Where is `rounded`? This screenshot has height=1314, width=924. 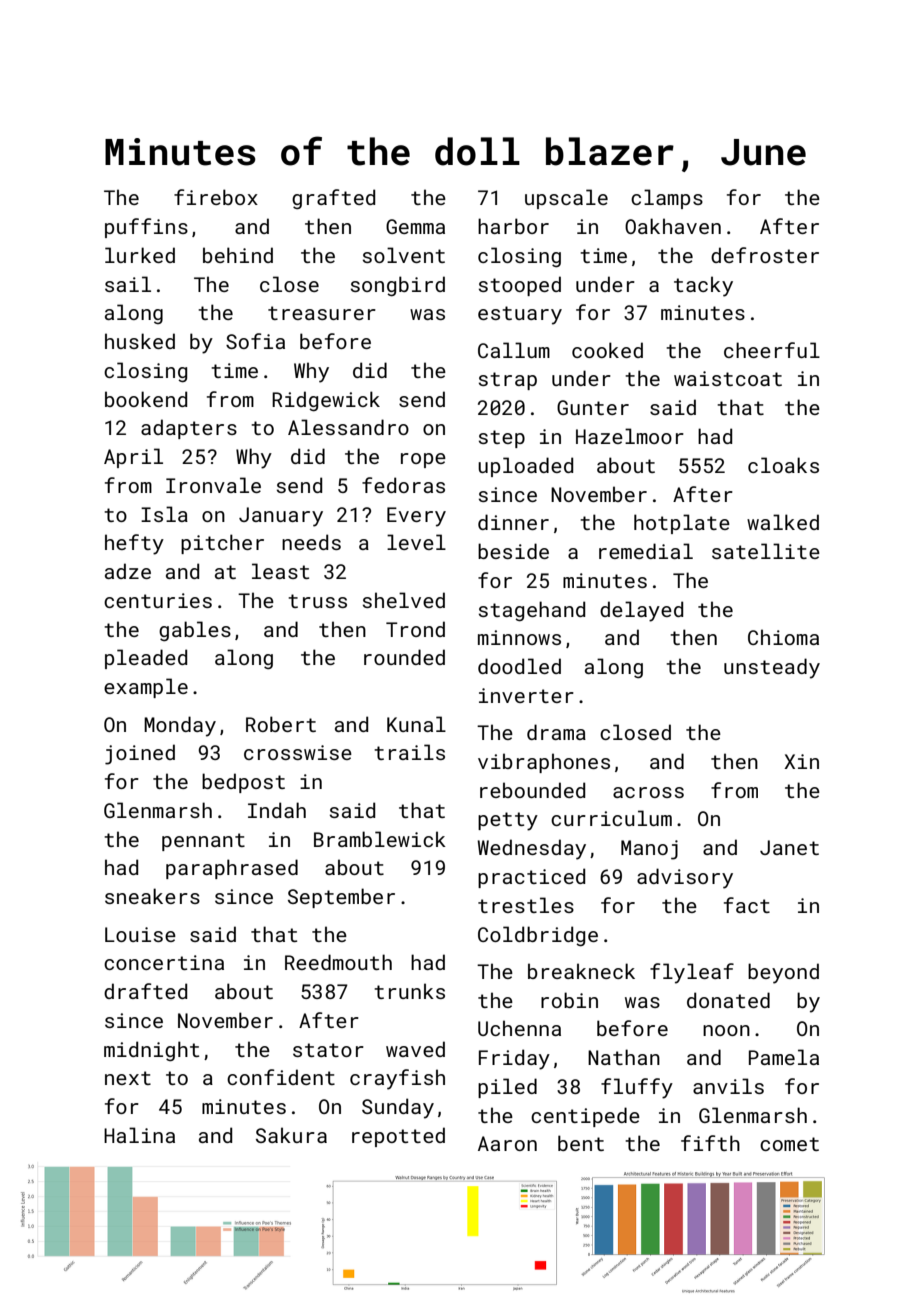 rounded is located at coordinates (404, 657).
